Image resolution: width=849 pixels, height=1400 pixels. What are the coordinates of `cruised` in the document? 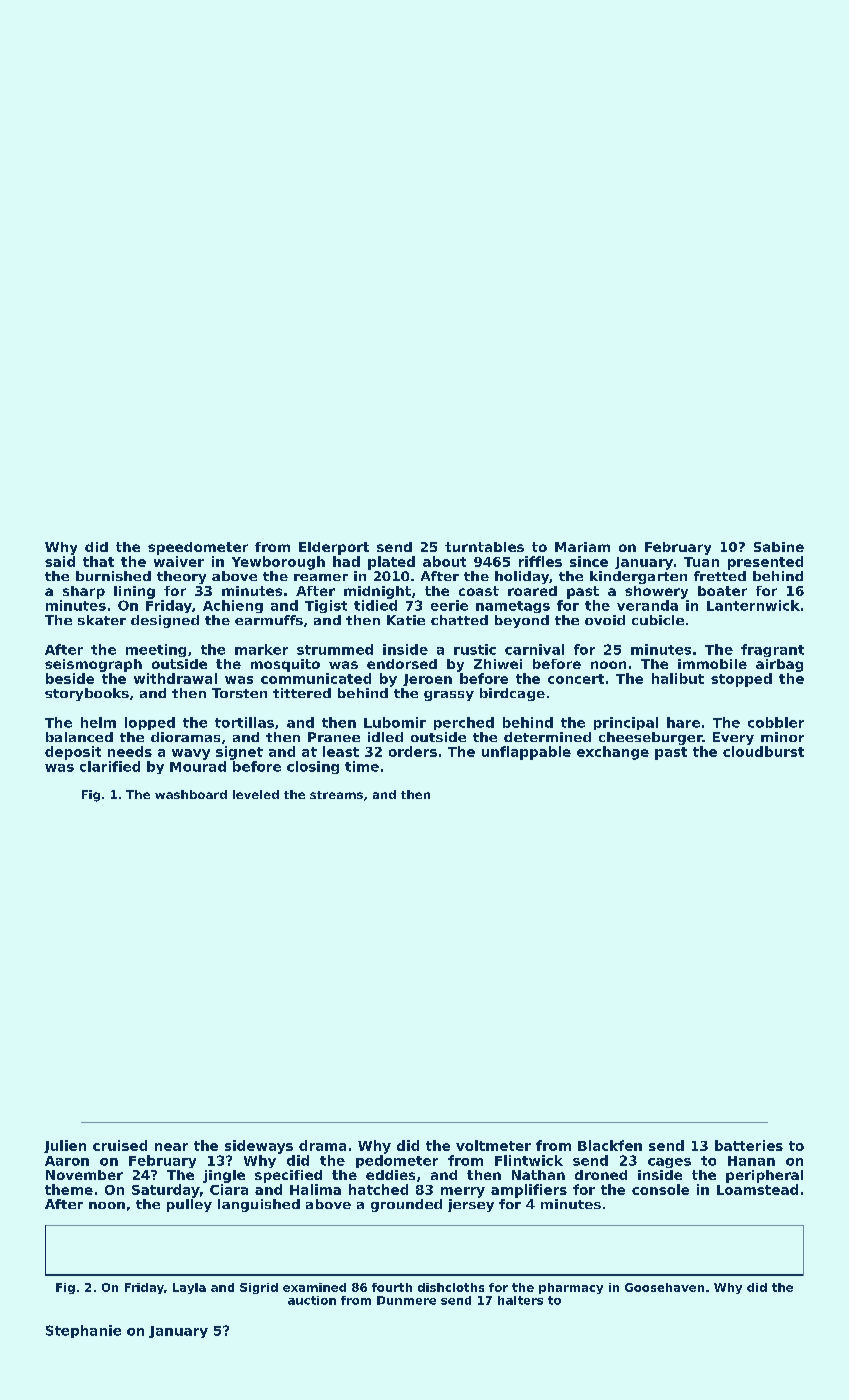 It's located at (120, 1145).
